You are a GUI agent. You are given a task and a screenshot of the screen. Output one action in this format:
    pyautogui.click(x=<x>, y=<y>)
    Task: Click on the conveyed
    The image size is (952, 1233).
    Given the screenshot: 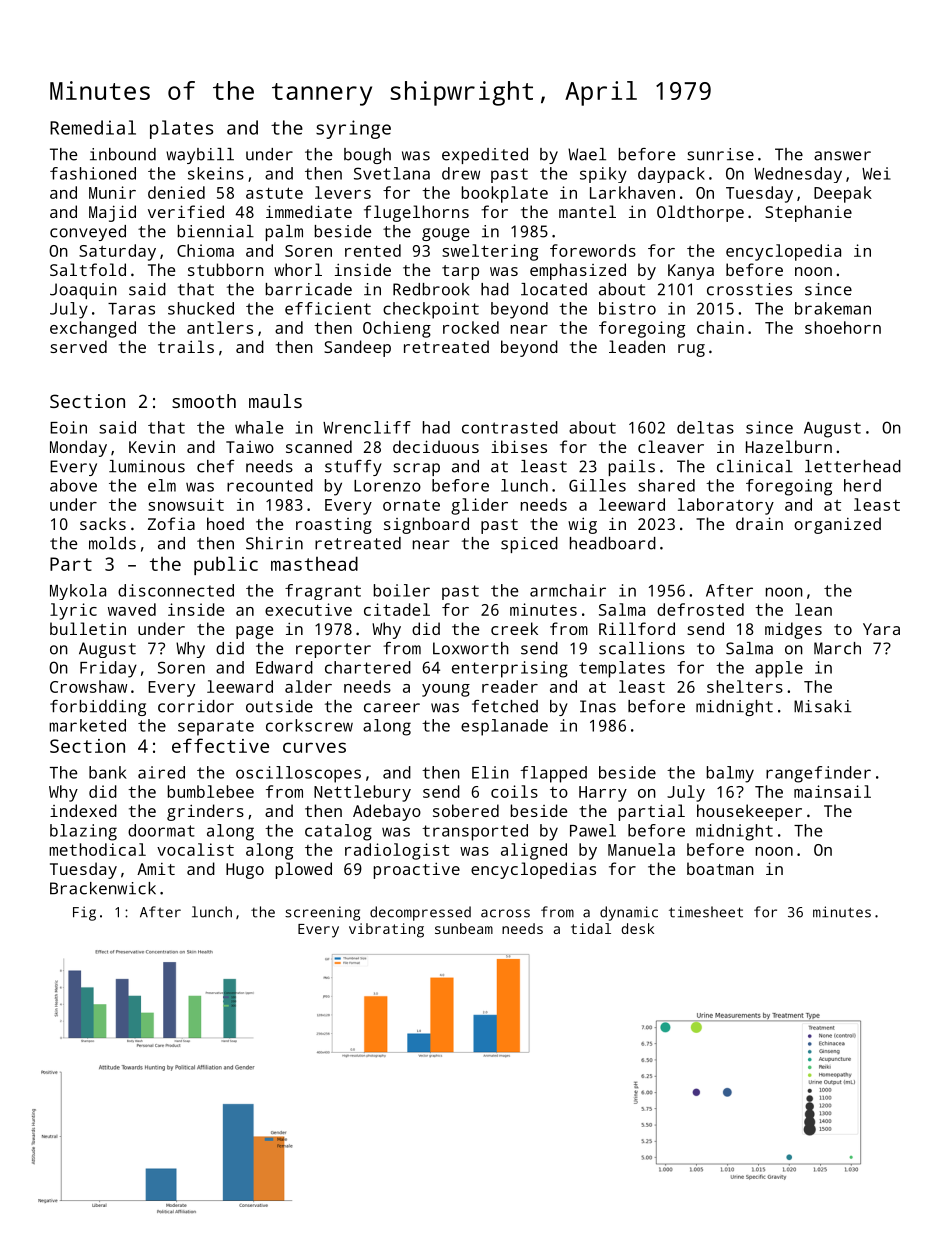 What is the action you would take?
    pyautogui.click(x=88, y=233)
